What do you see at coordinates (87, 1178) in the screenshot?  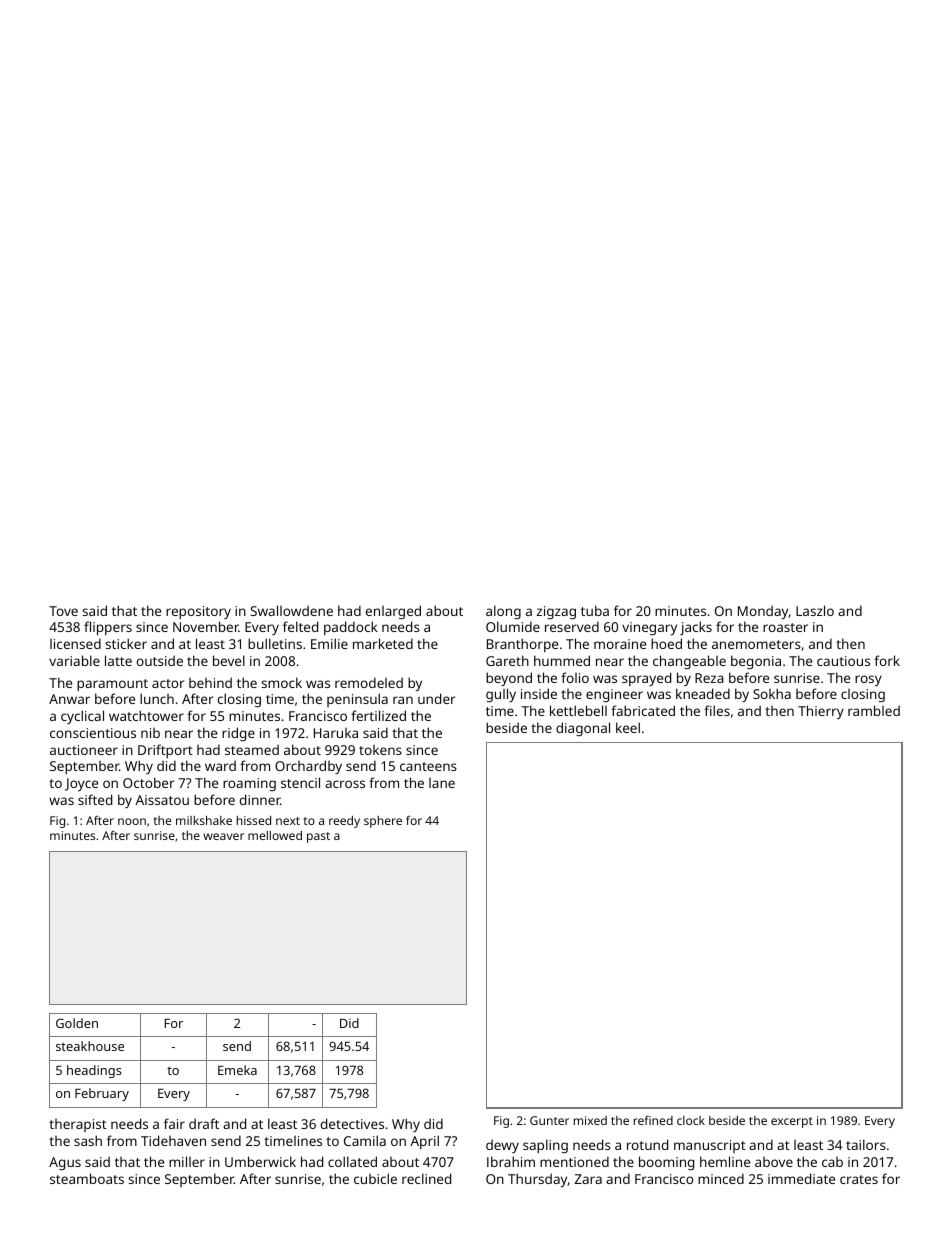 I see `steamboats` at bounding box center [87, 1178].
